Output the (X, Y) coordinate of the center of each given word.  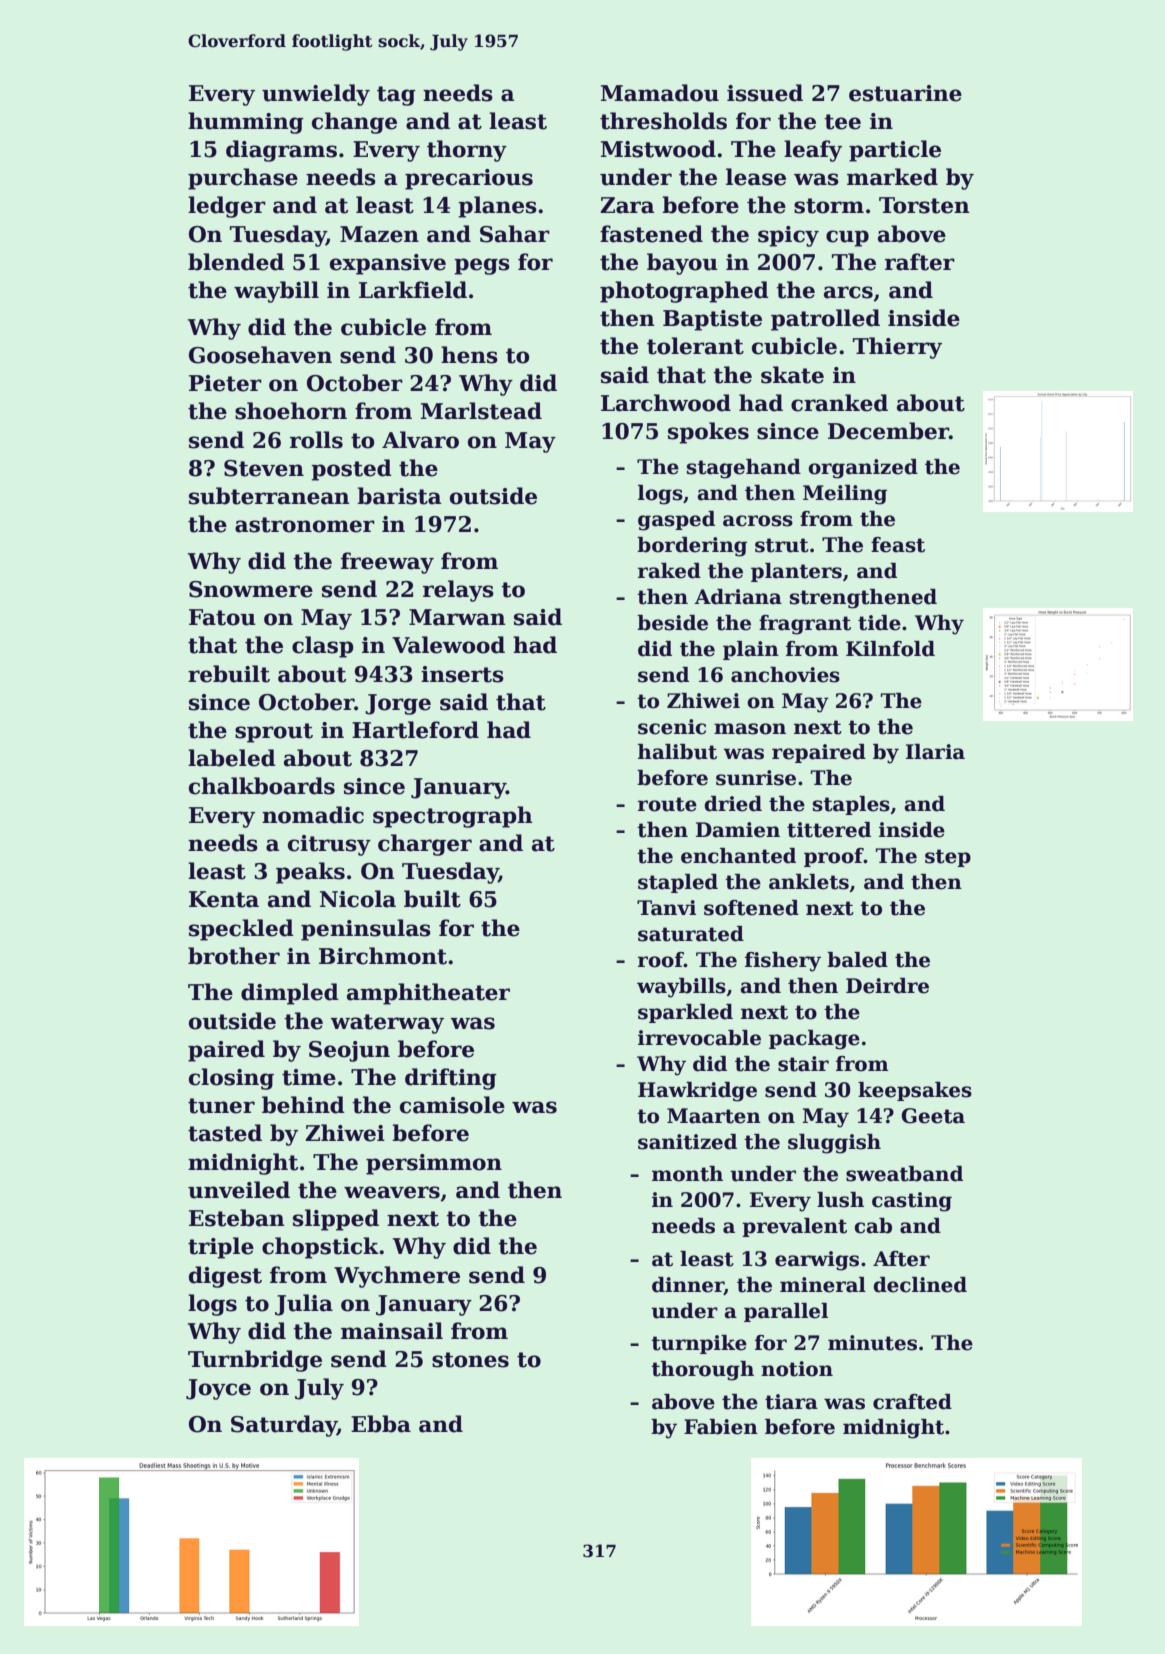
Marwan (457, 617)
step (948, 858)
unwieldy (316, 95)
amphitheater (428, 994)
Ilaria (935, 752)
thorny (467, 151)
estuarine (905, 93)
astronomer (305, 525)
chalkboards (262, 786)
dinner (688, 1286)
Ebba (381, 1424)
